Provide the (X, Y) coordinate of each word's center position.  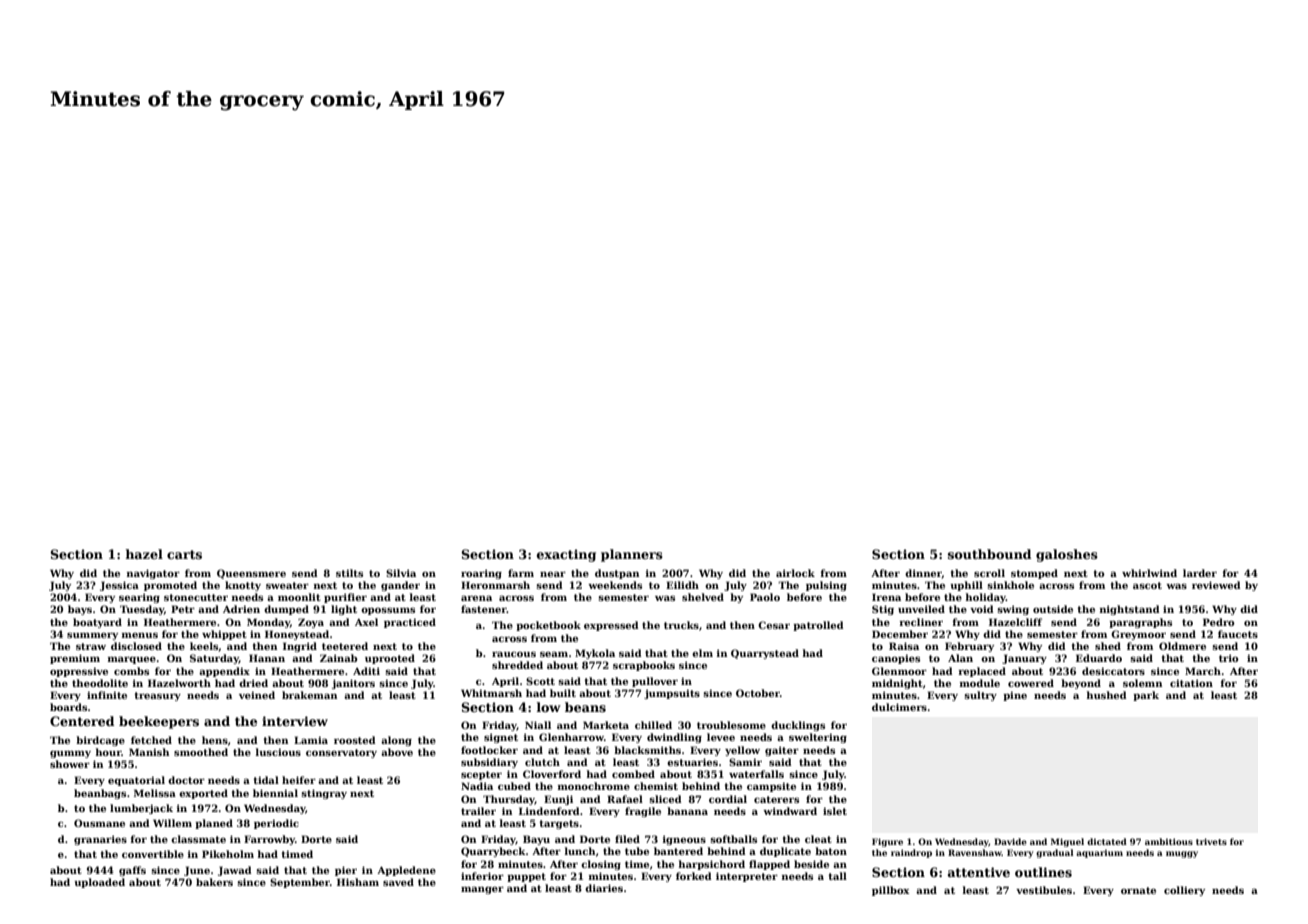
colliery (1184, 891)
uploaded (99, 883)
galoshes (1067, 555)
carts (184, 554)
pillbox (890, 891)
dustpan (617, 574)
